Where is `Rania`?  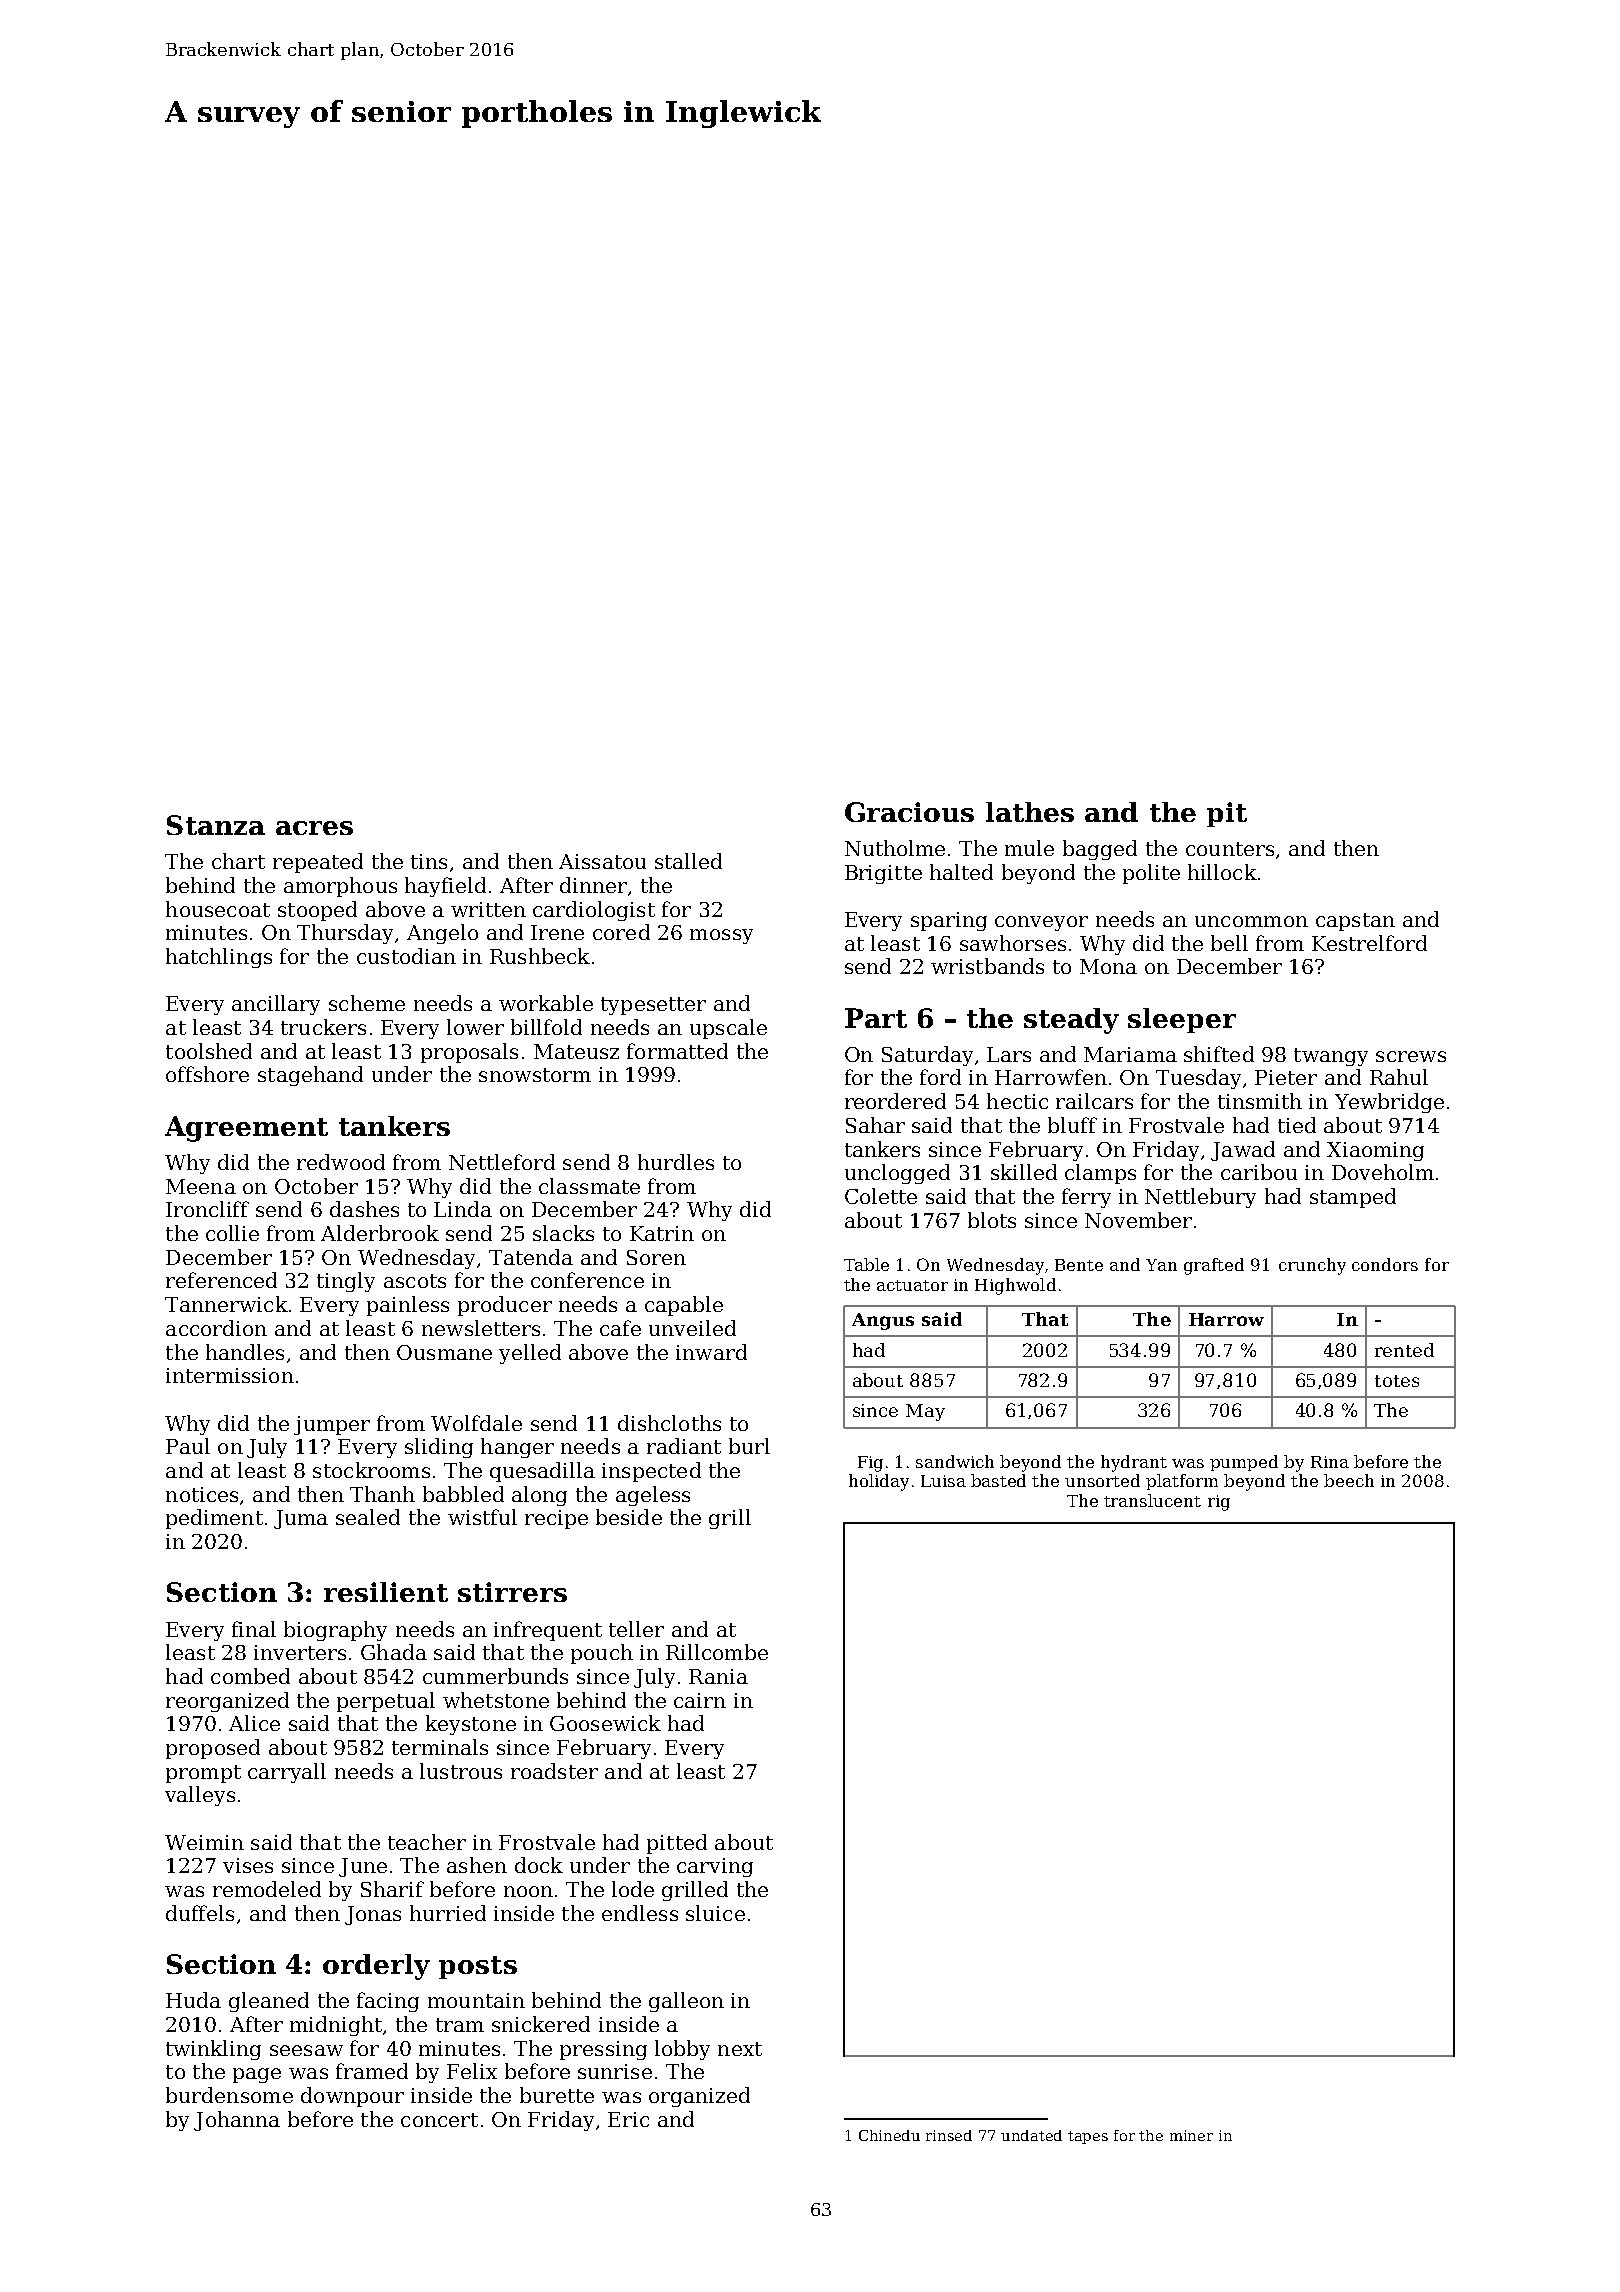 Rania is located at coordinates (718, 1676).
